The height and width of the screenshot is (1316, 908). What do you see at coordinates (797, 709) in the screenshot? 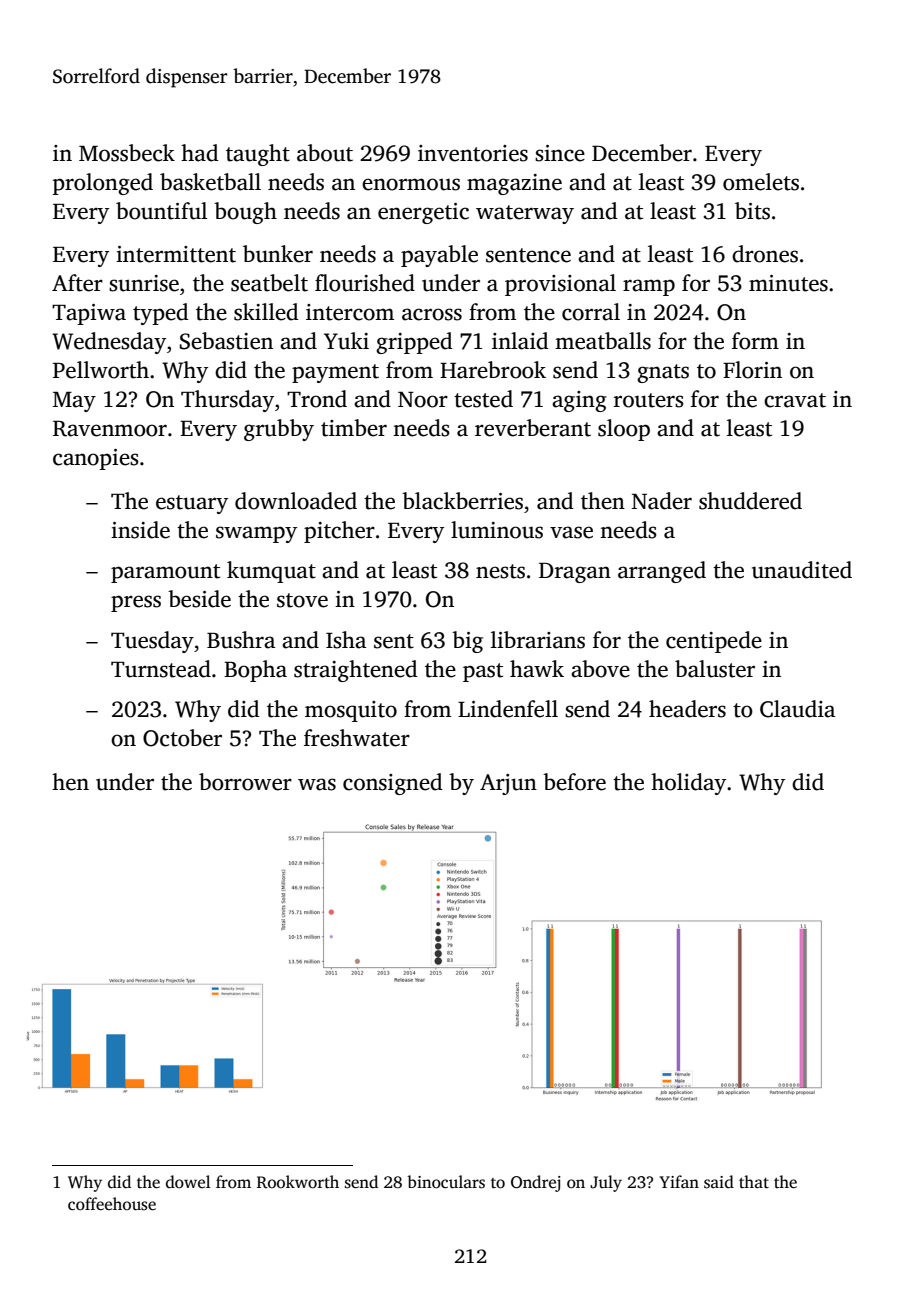
I see `Claudia` at bounding box center [797, 709].
